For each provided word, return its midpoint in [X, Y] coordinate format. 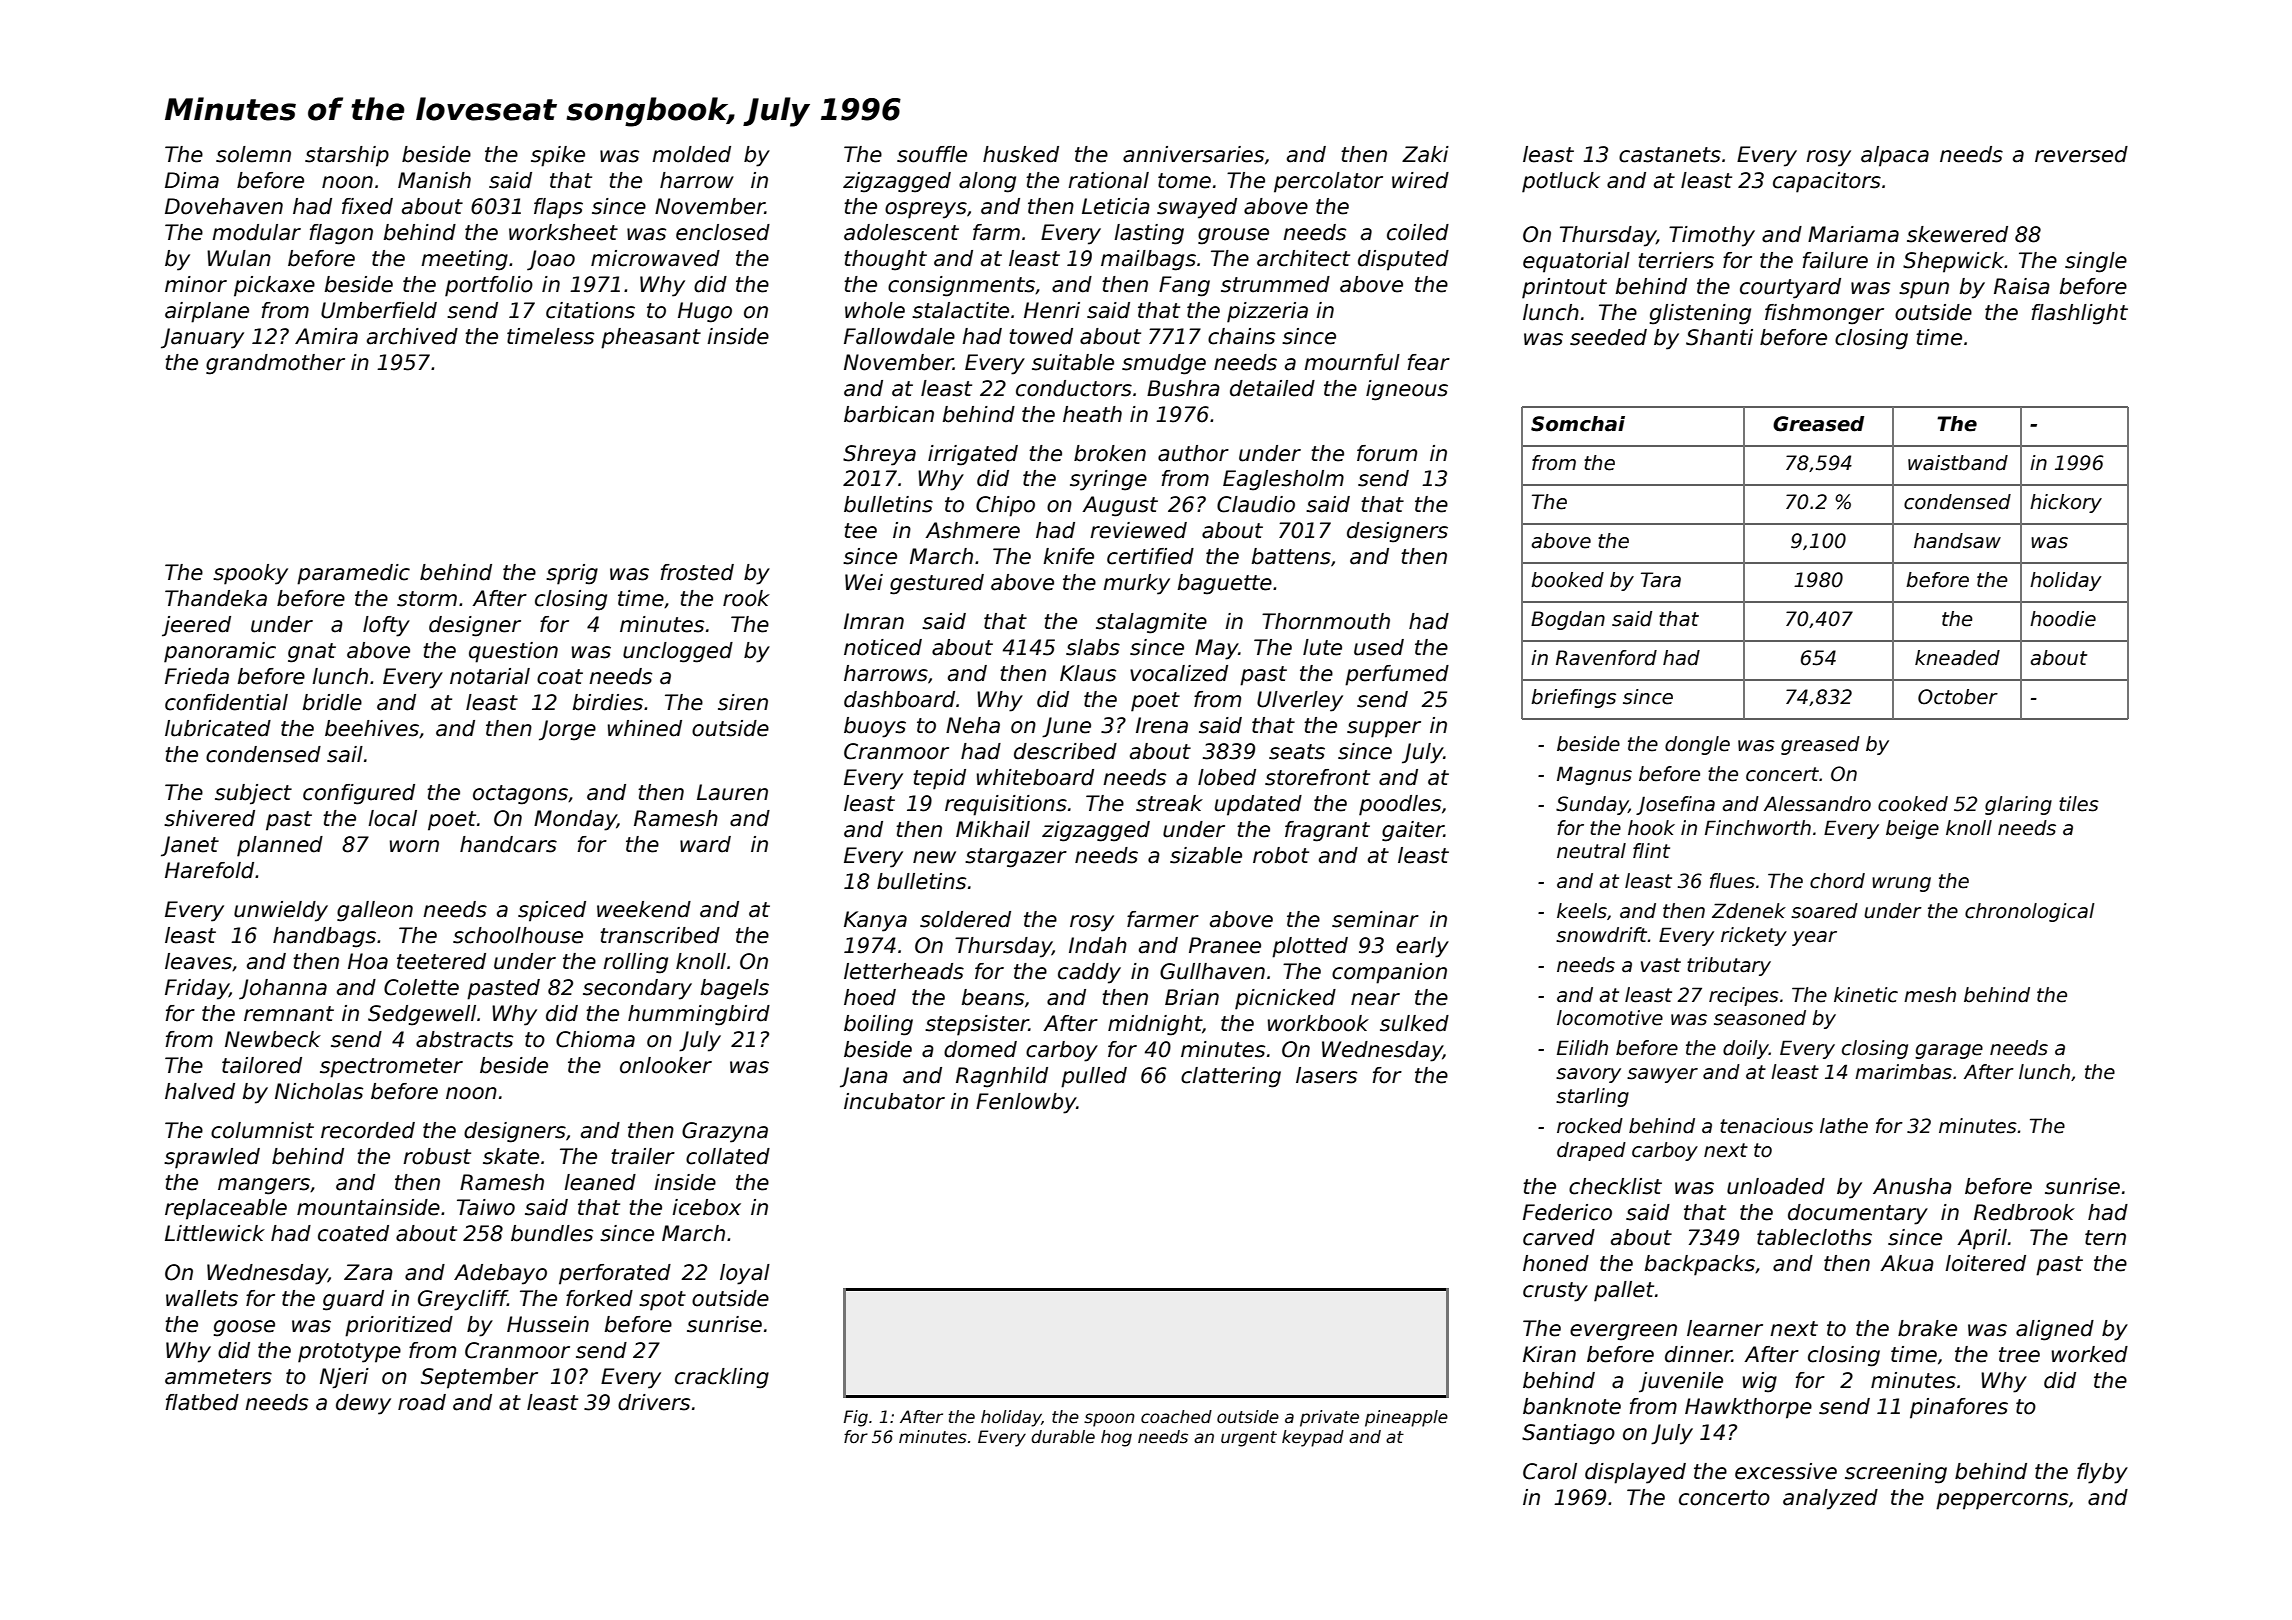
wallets [202, 1298]
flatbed [202, 1402]
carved [1559, 1237]
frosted [697, 572]
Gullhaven [1212, 971]
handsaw [1957, 541]
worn [414, 846]
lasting [1149, 234]
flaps [558, 208]
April [1982, 1239]
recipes [1744, 996]
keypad [1313, 1438]
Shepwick [1954, 262]
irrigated [973, 455]
